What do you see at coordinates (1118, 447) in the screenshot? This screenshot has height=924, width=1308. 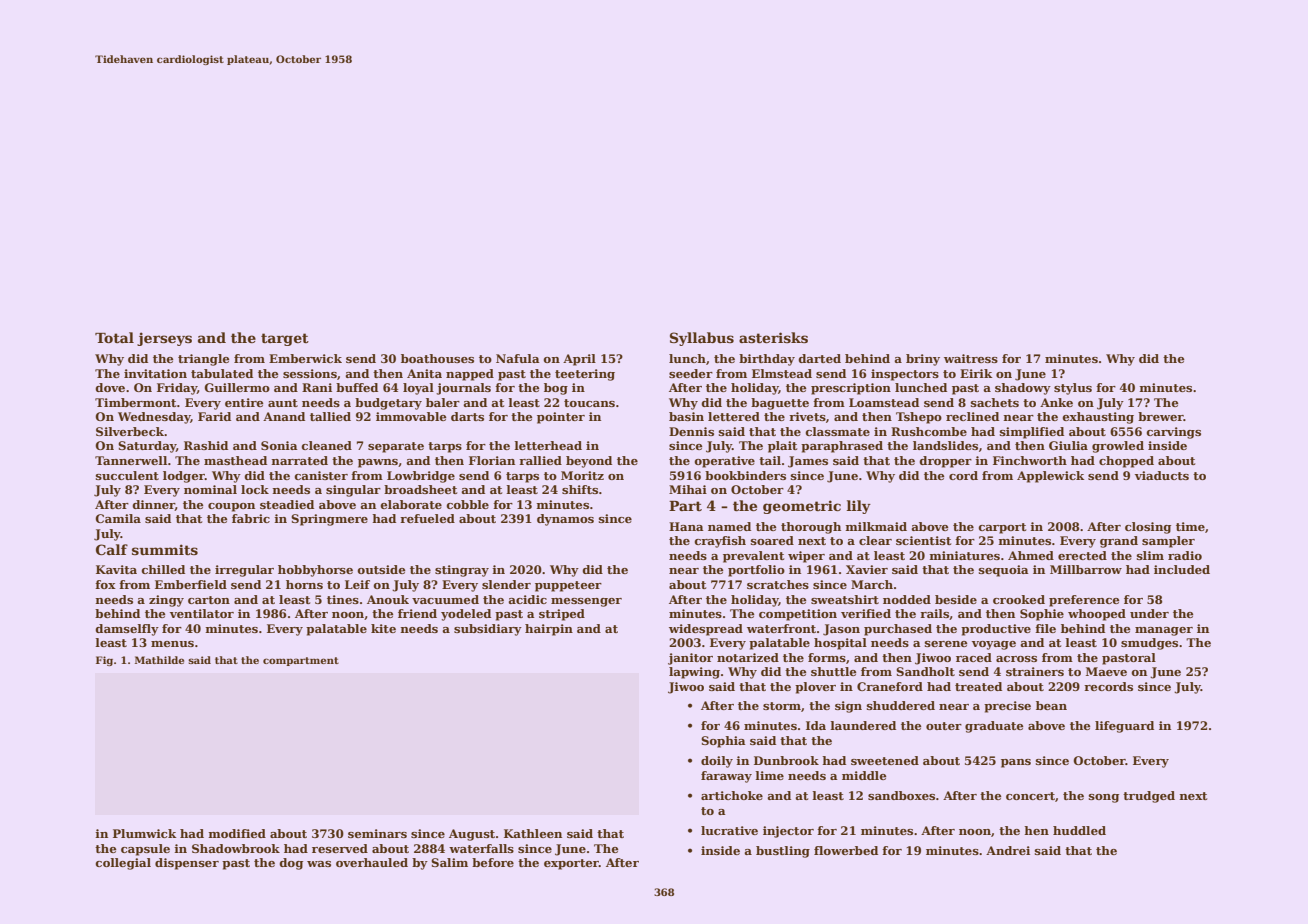 I see `growled` at bounding box center [1118, 447].
